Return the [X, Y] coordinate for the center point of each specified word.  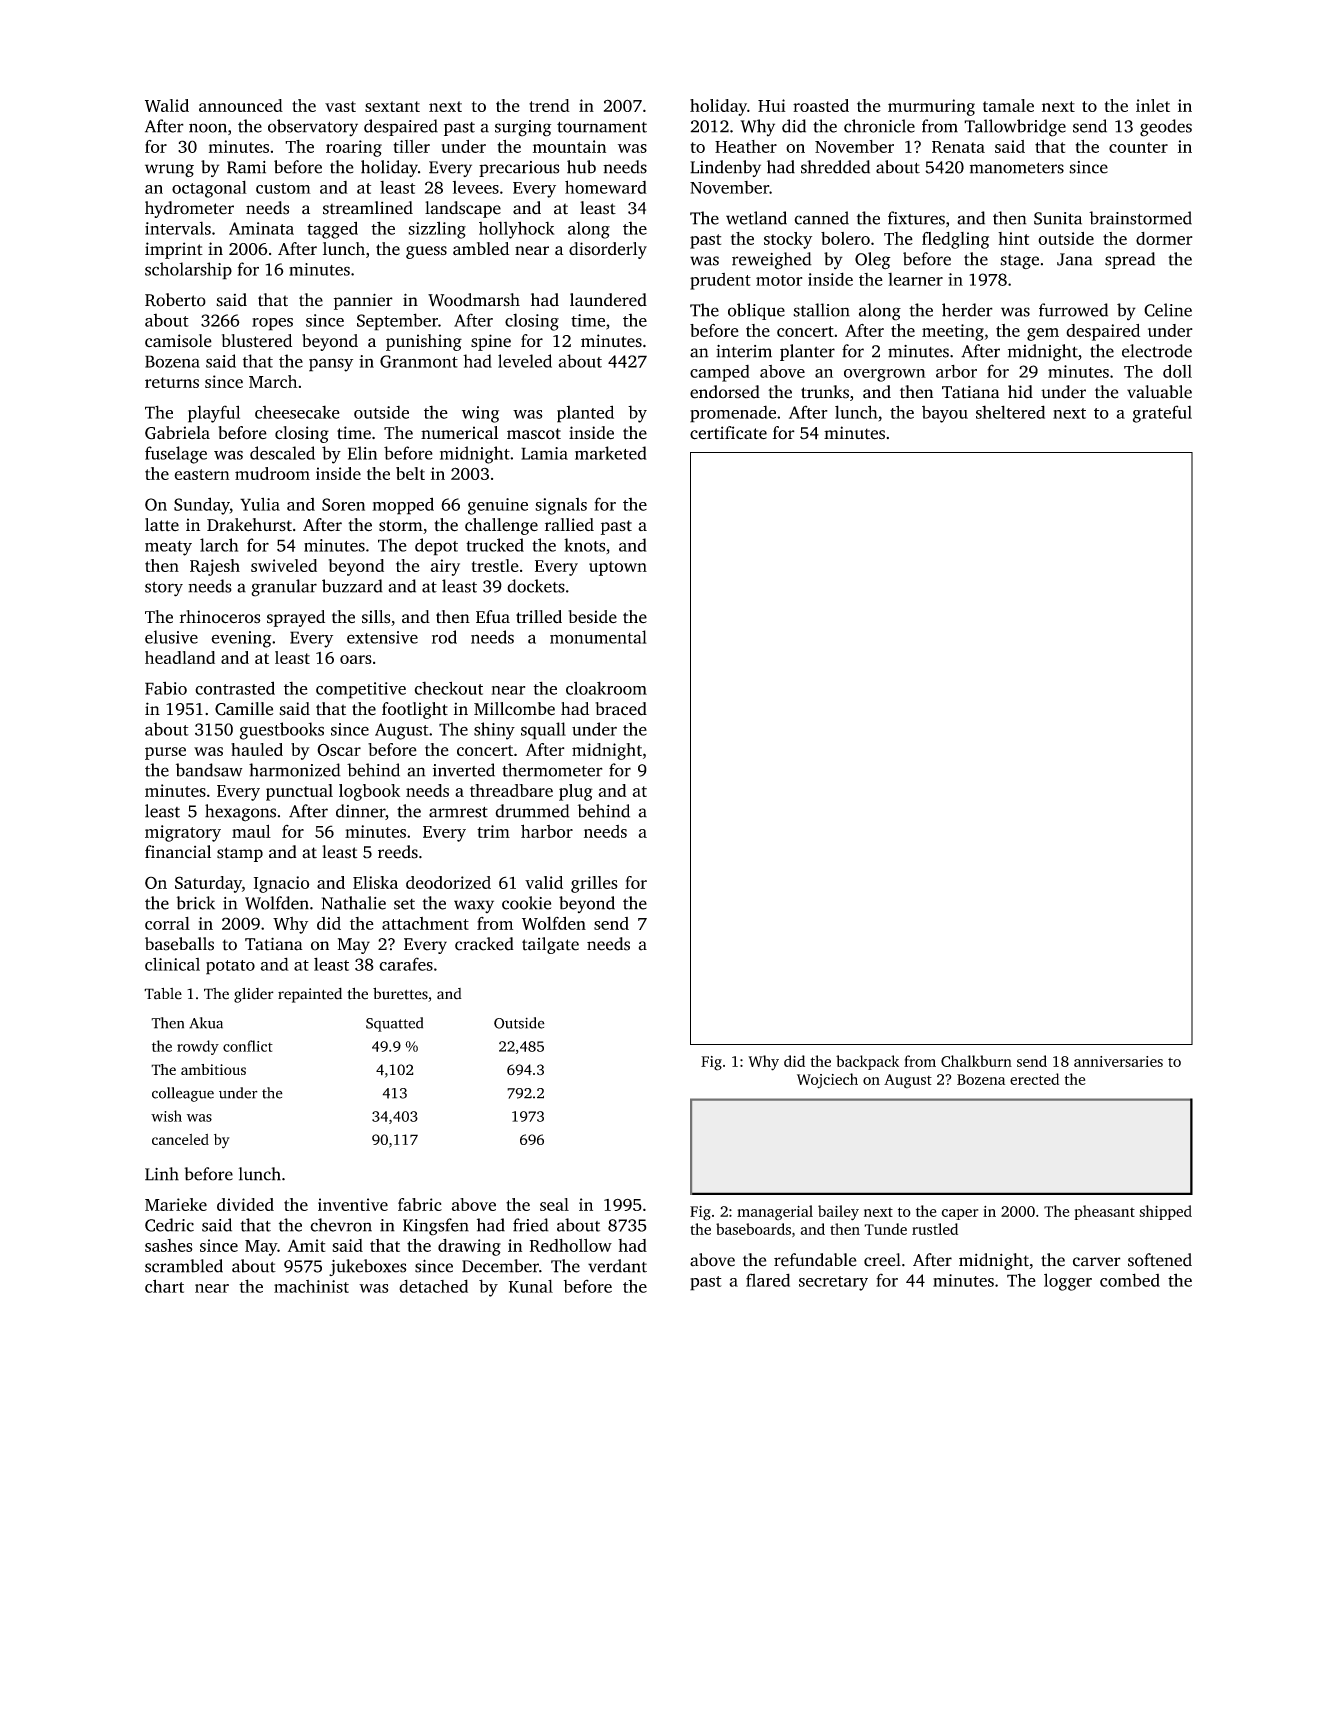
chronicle [879, 126]
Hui [772, 105]
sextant [392, 106]
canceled [180, 1139]
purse [165, 753]
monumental [598, 637]
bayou [945, 414]
